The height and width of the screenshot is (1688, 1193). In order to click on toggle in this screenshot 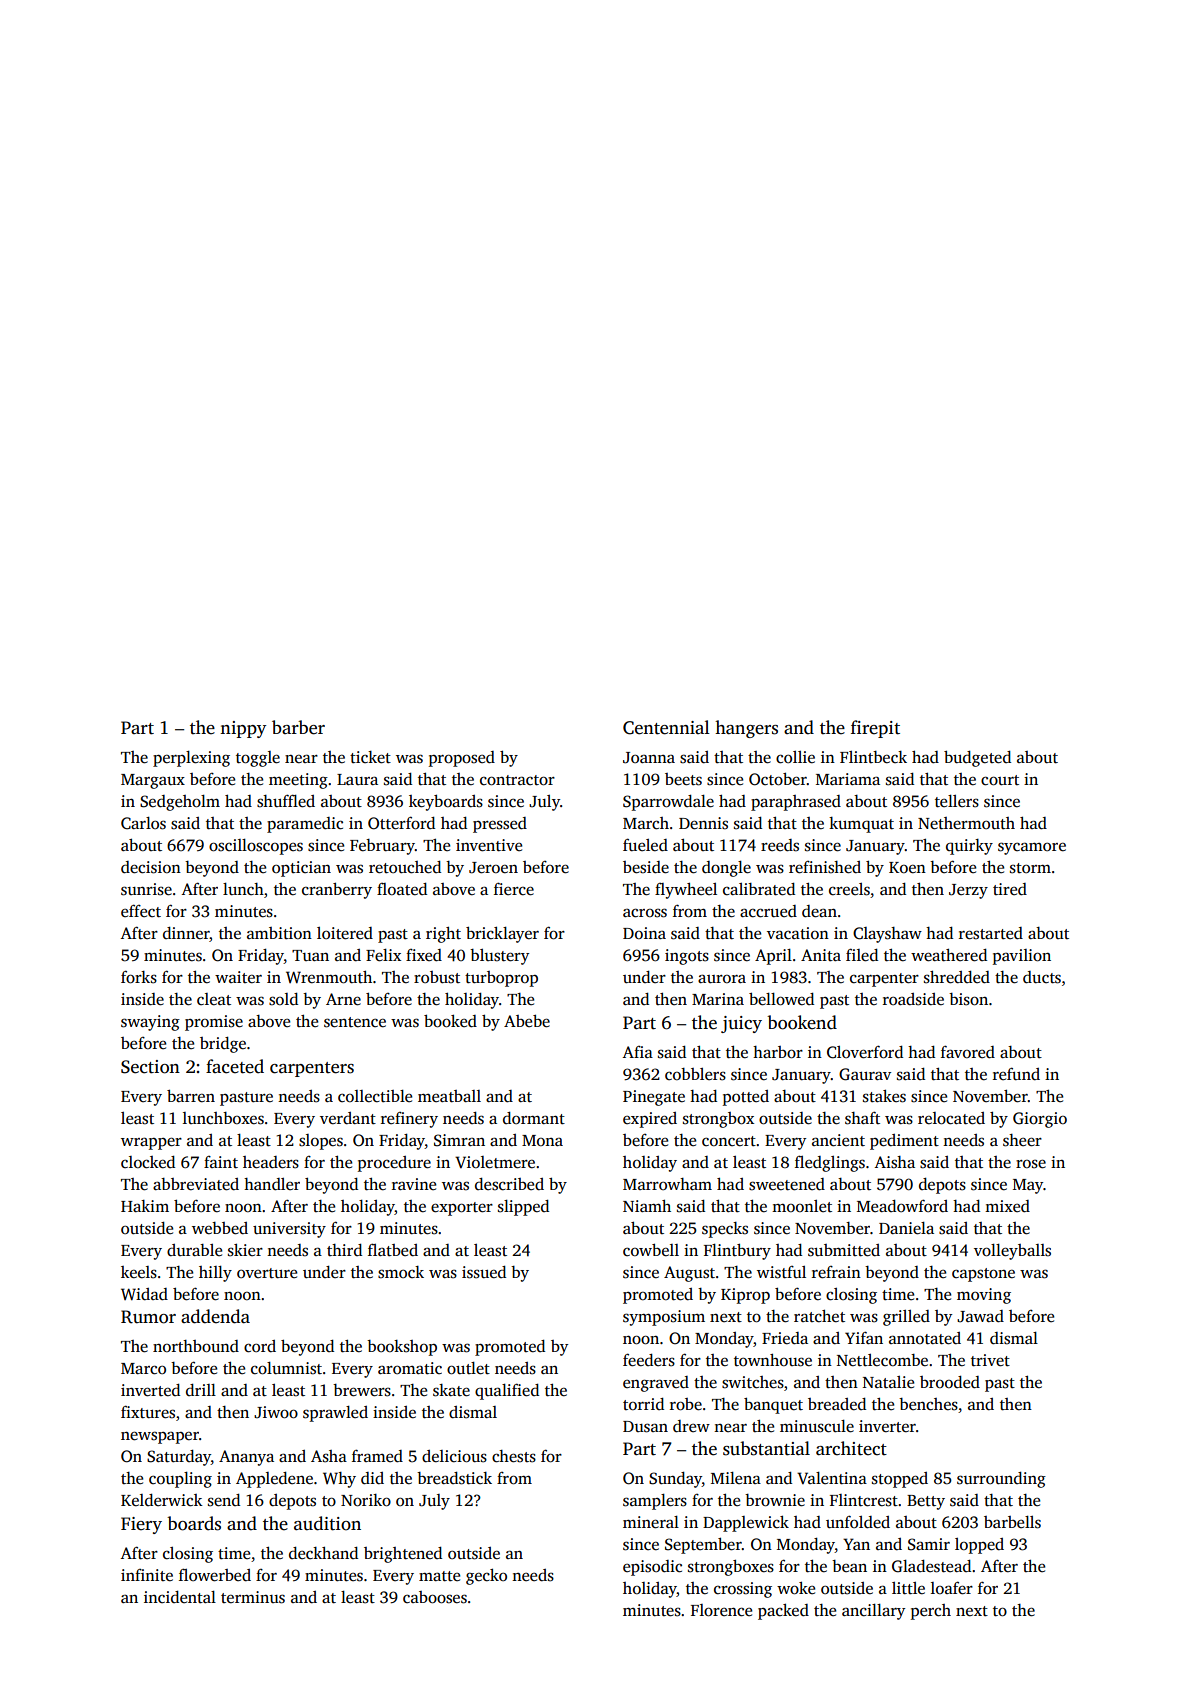, I will do `click(258, 759)`.
